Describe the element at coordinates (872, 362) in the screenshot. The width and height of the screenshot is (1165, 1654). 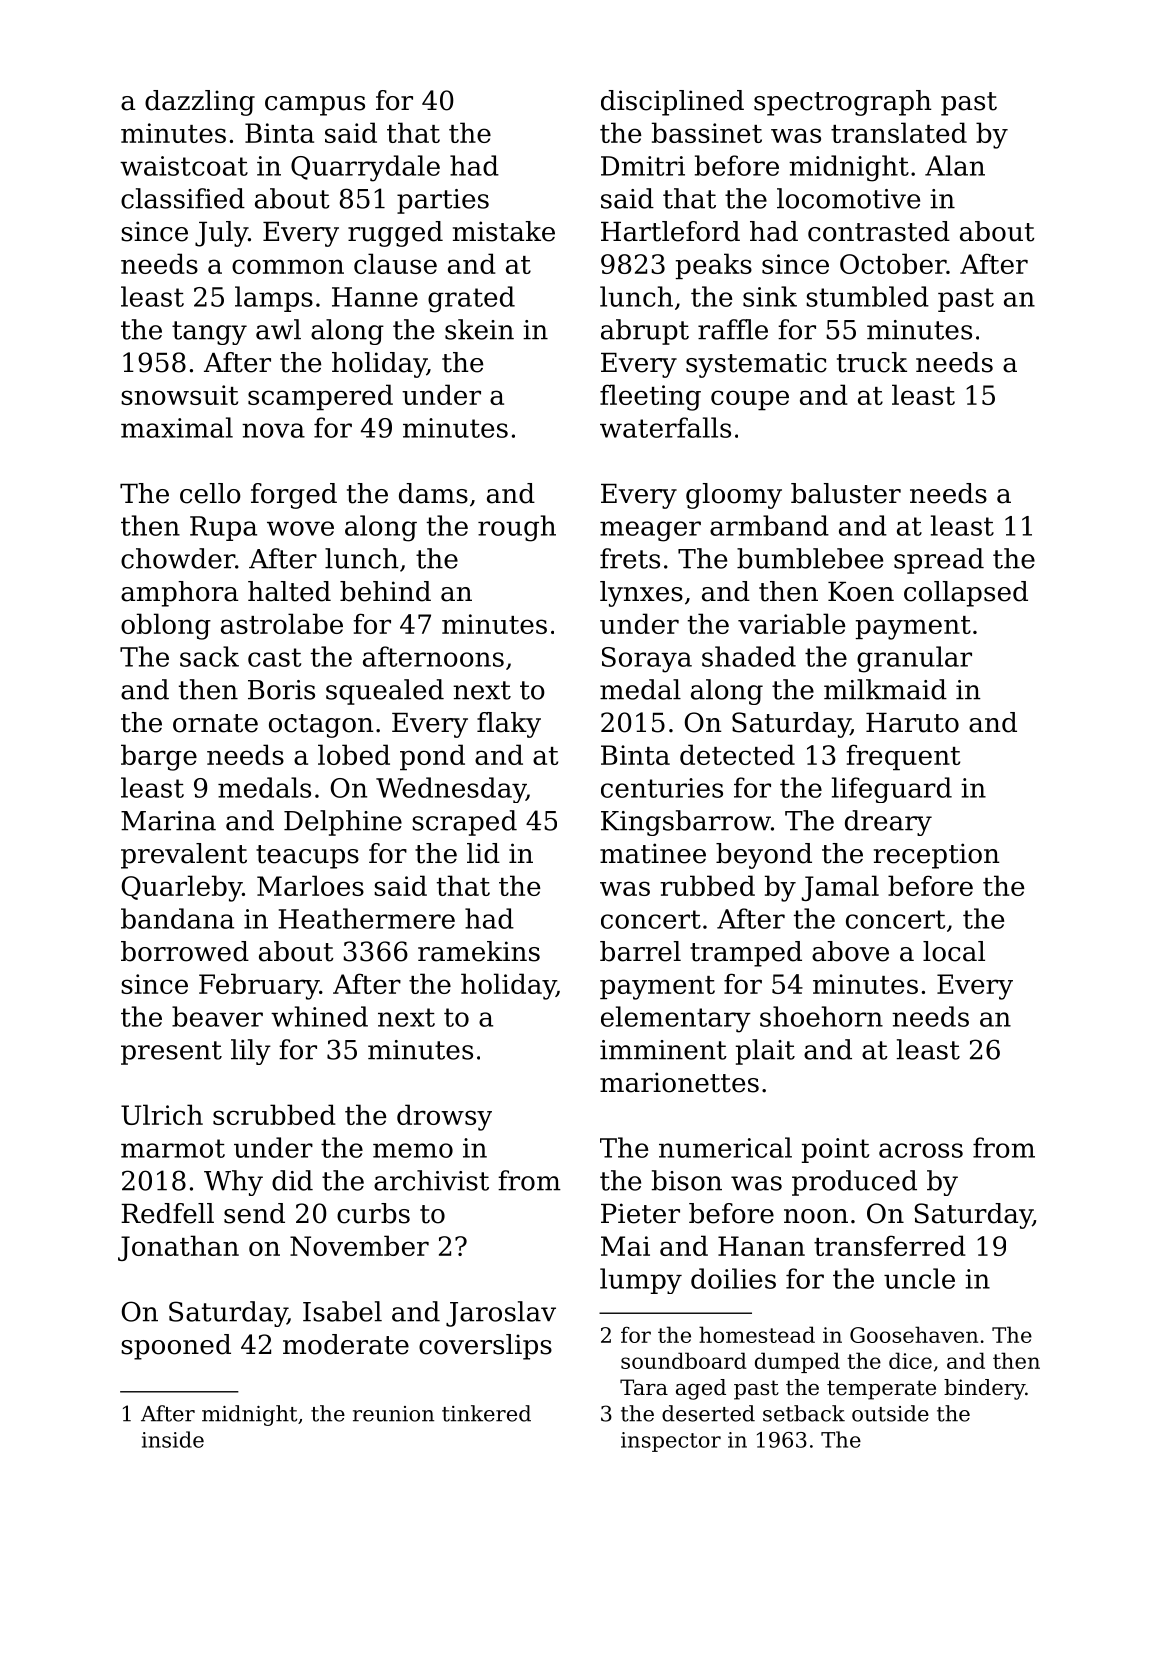
I see `truck` at that location.
